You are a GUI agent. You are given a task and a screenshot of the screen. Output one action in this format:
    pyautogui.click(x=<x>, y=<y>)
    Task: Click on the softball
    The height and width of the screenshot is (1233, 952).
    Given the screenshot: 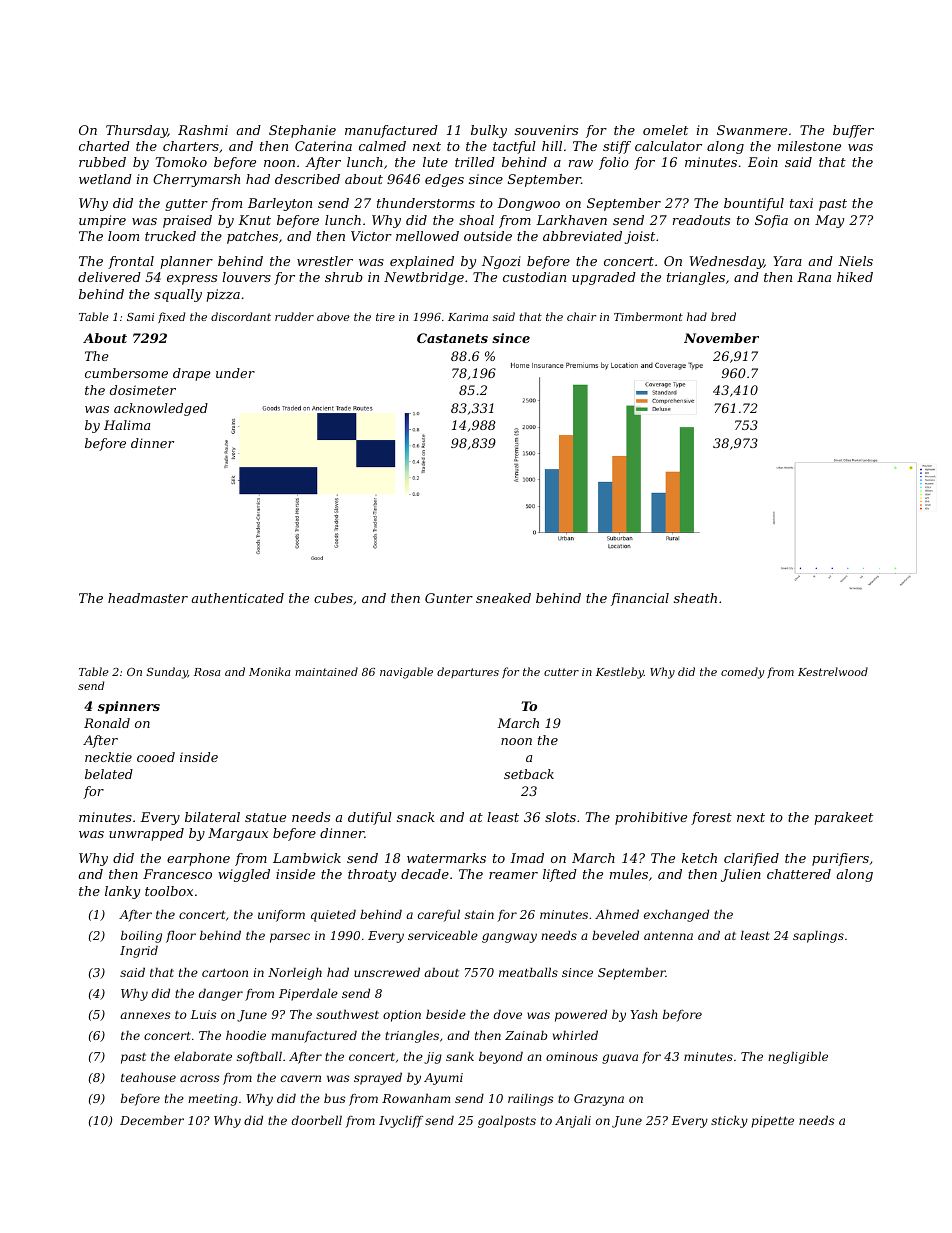 What is the action you would take?
    pyautogui.click(x=259, y=1057)
